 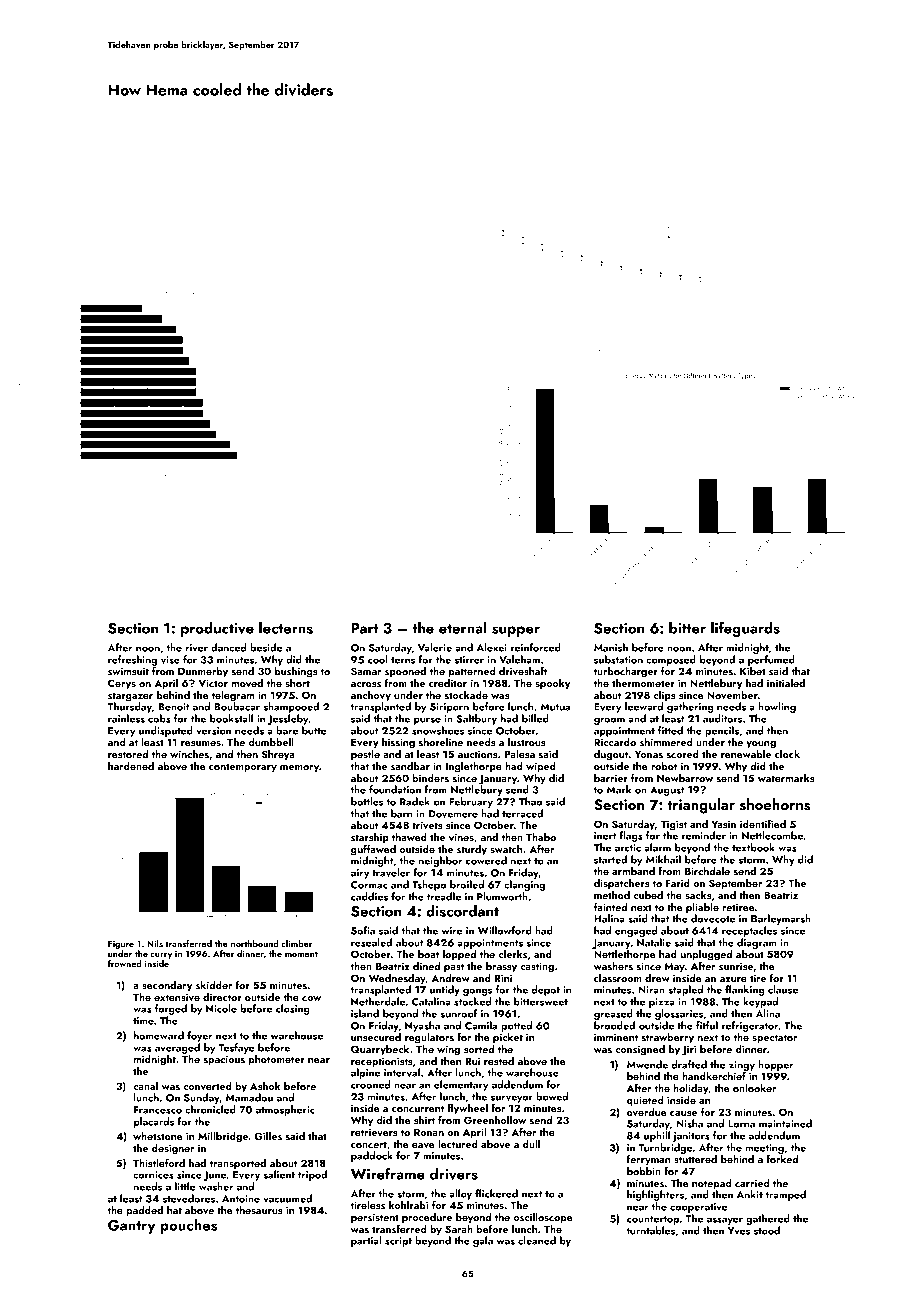 What do you see at coordinates (671, 660) in the image?
I see `composed` at bounding box center [671, 660].
